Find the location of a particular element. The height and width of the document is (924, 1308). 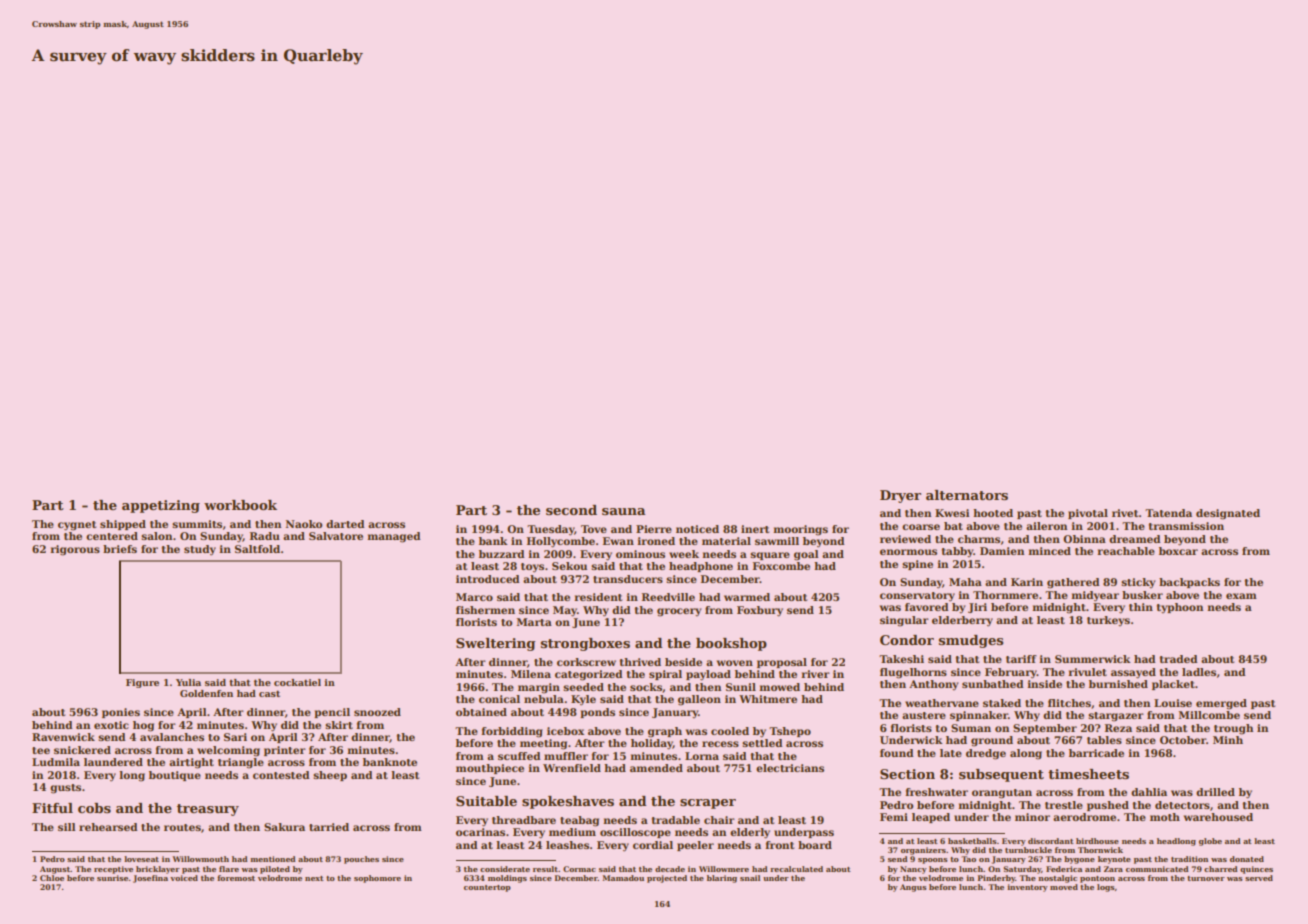

alternators is located at coordinates (967, 495).
